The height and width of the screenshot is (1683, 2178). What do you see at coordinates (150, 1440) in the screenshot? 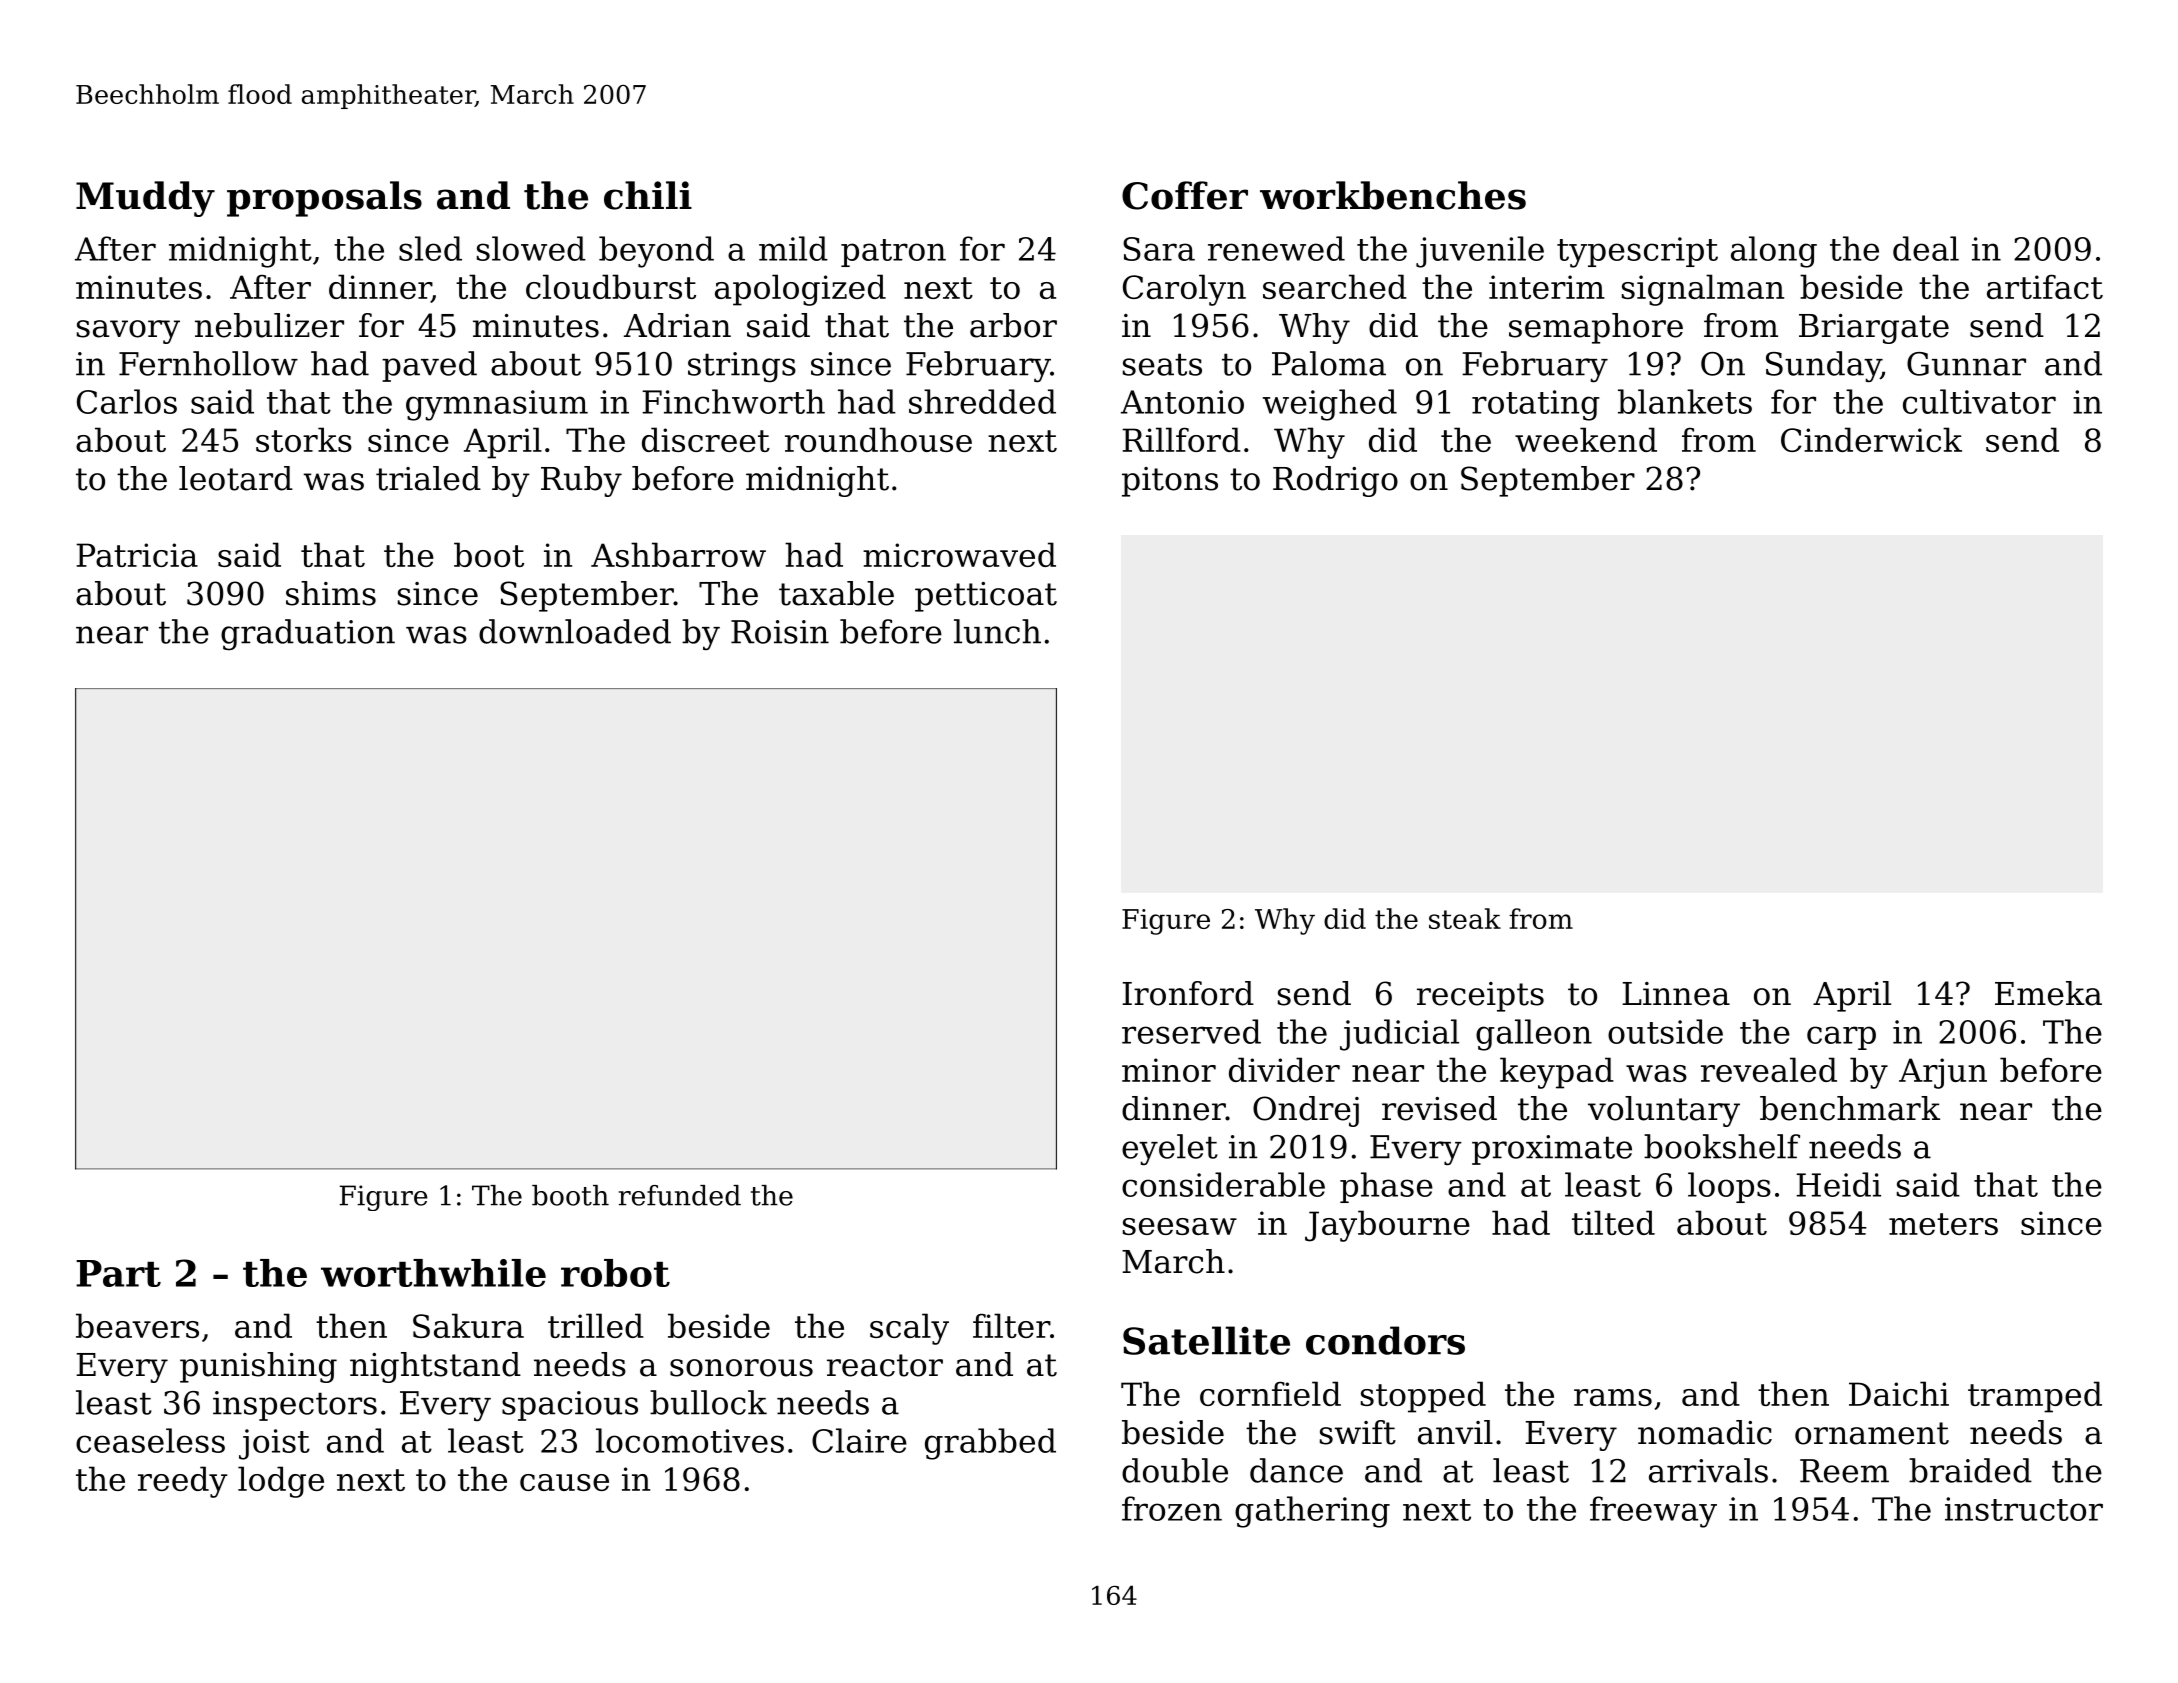
I see `ceaseless` at bounding box center [150, 1440].
